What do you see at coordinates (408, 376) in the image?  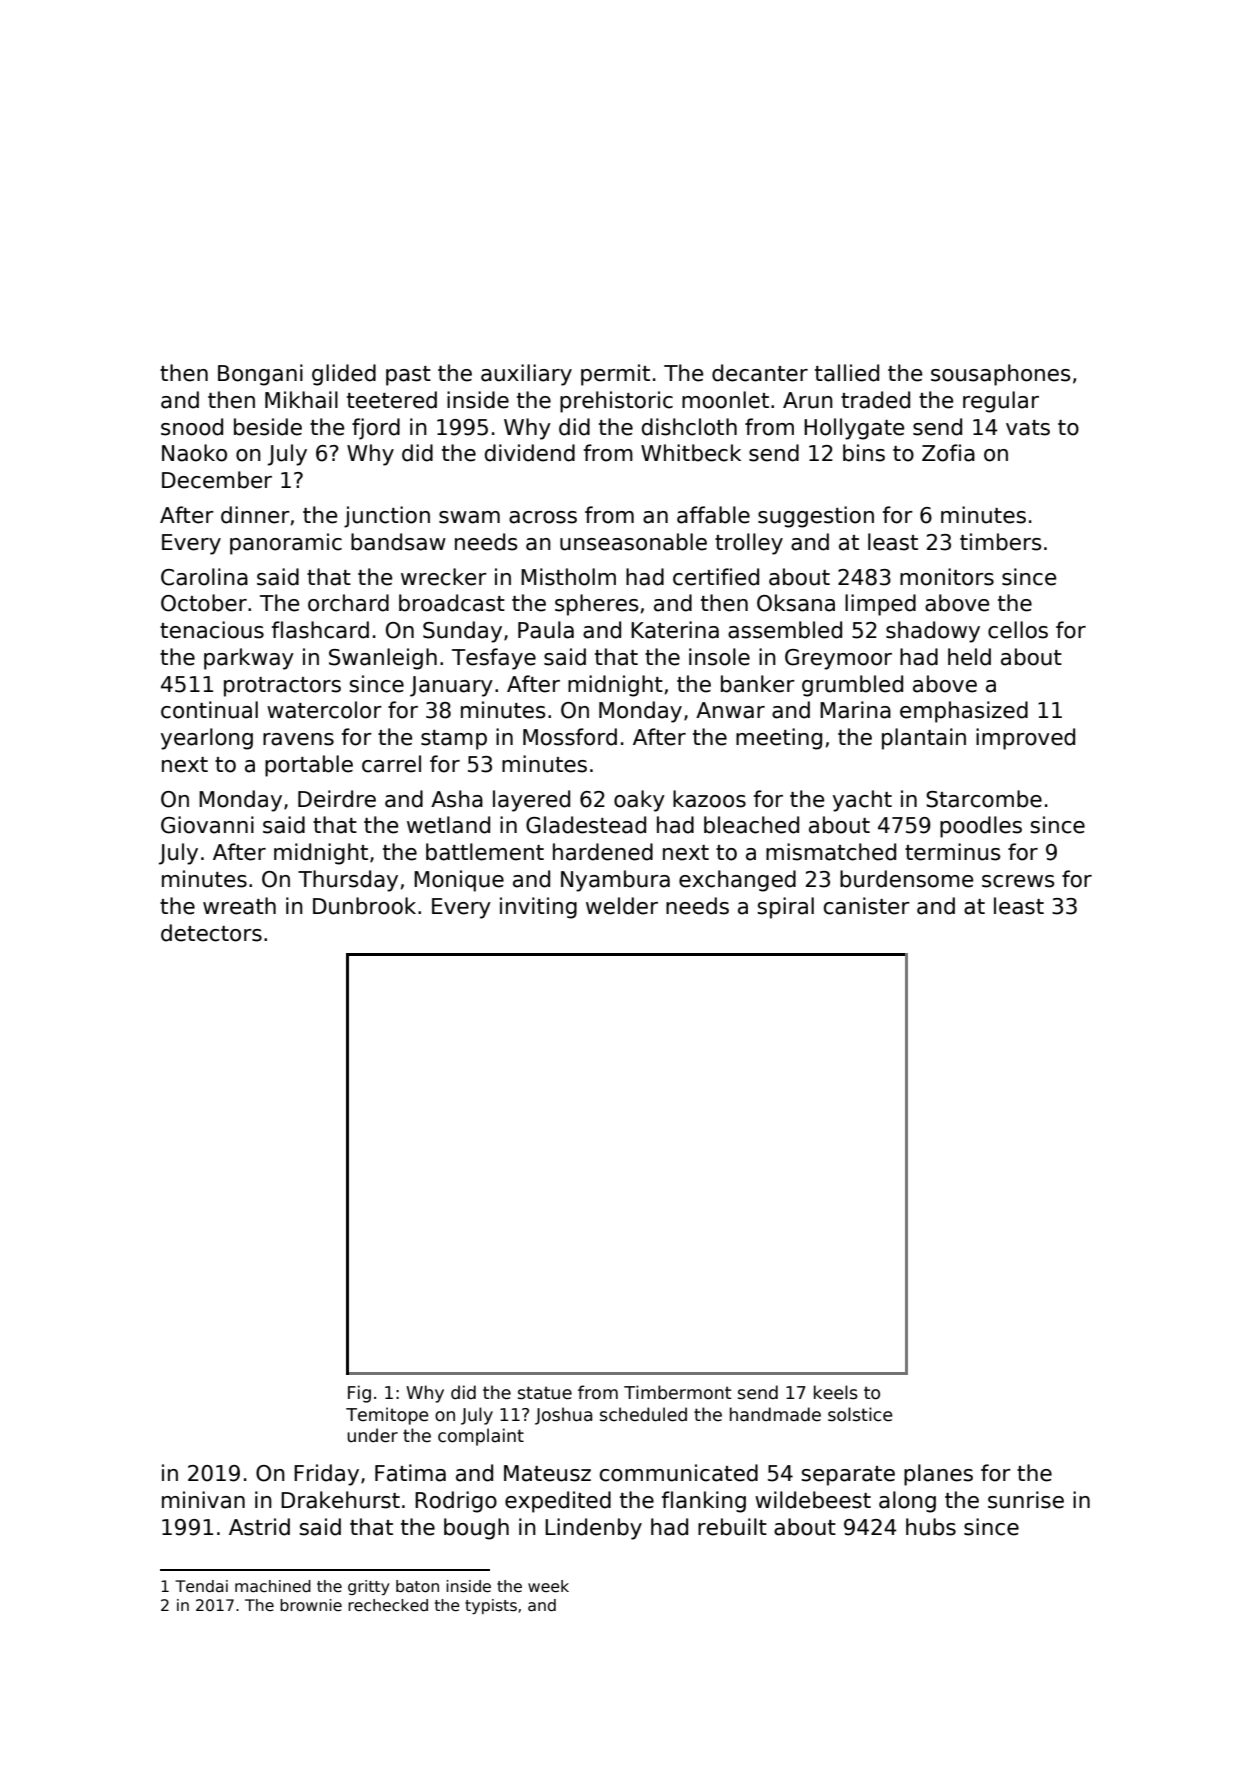 I see `past` at bounding box center [408, 376].
